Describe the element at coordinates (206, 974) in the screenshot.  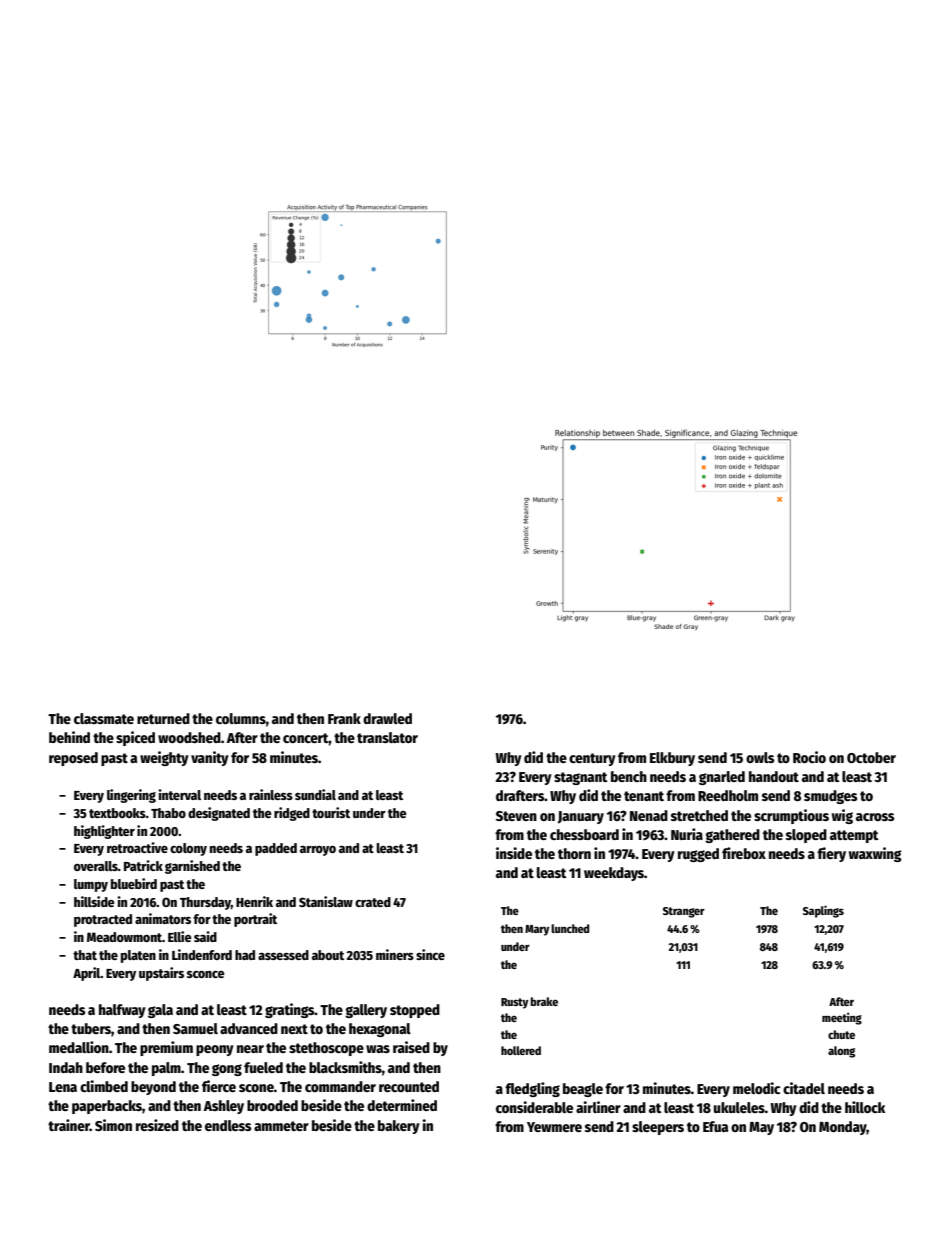
I see `sconce` at that location.
